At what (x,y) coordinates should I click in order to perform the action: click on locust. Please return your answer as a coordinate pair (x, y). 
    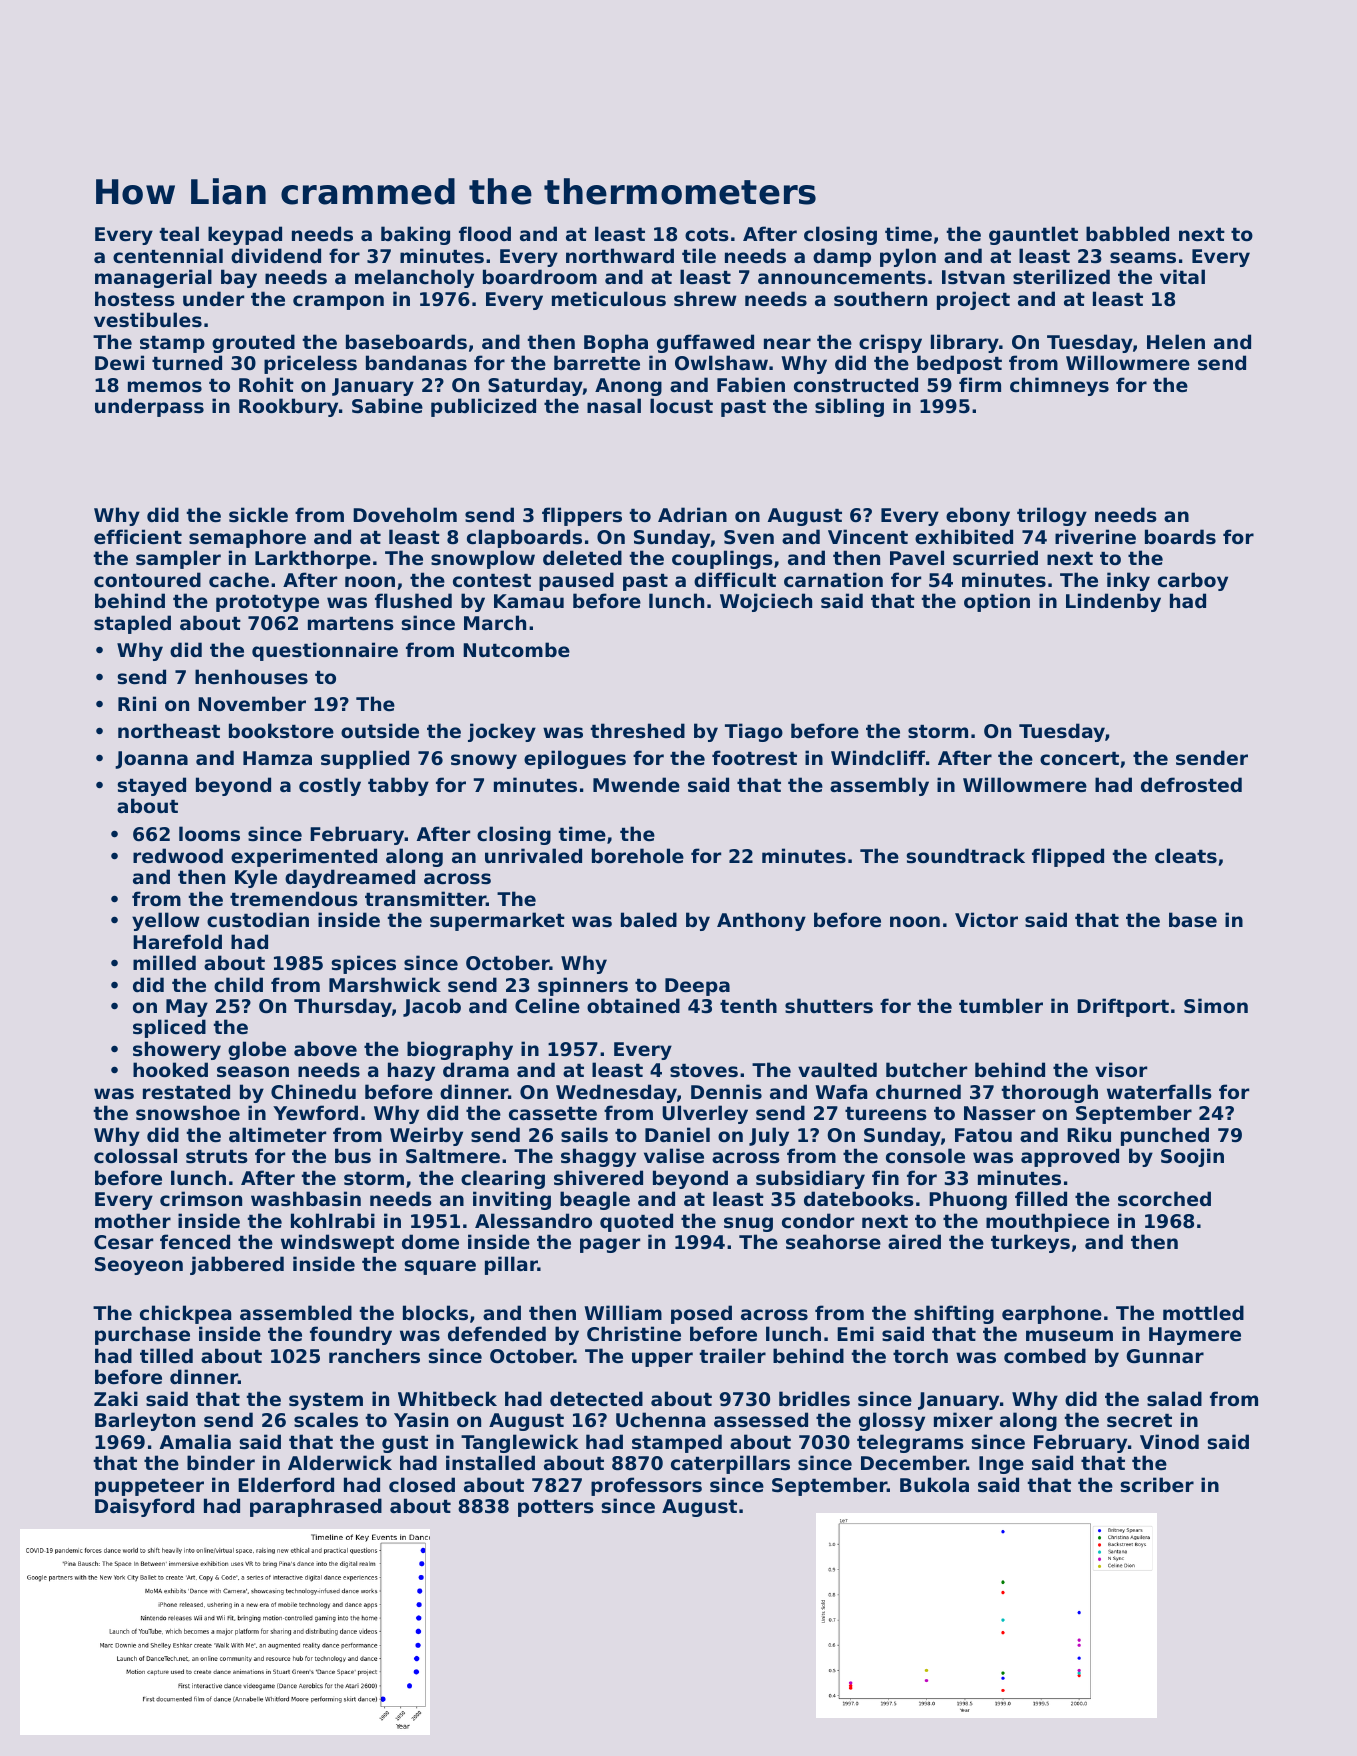
    Looking at the image, I should click on (681, 406).
